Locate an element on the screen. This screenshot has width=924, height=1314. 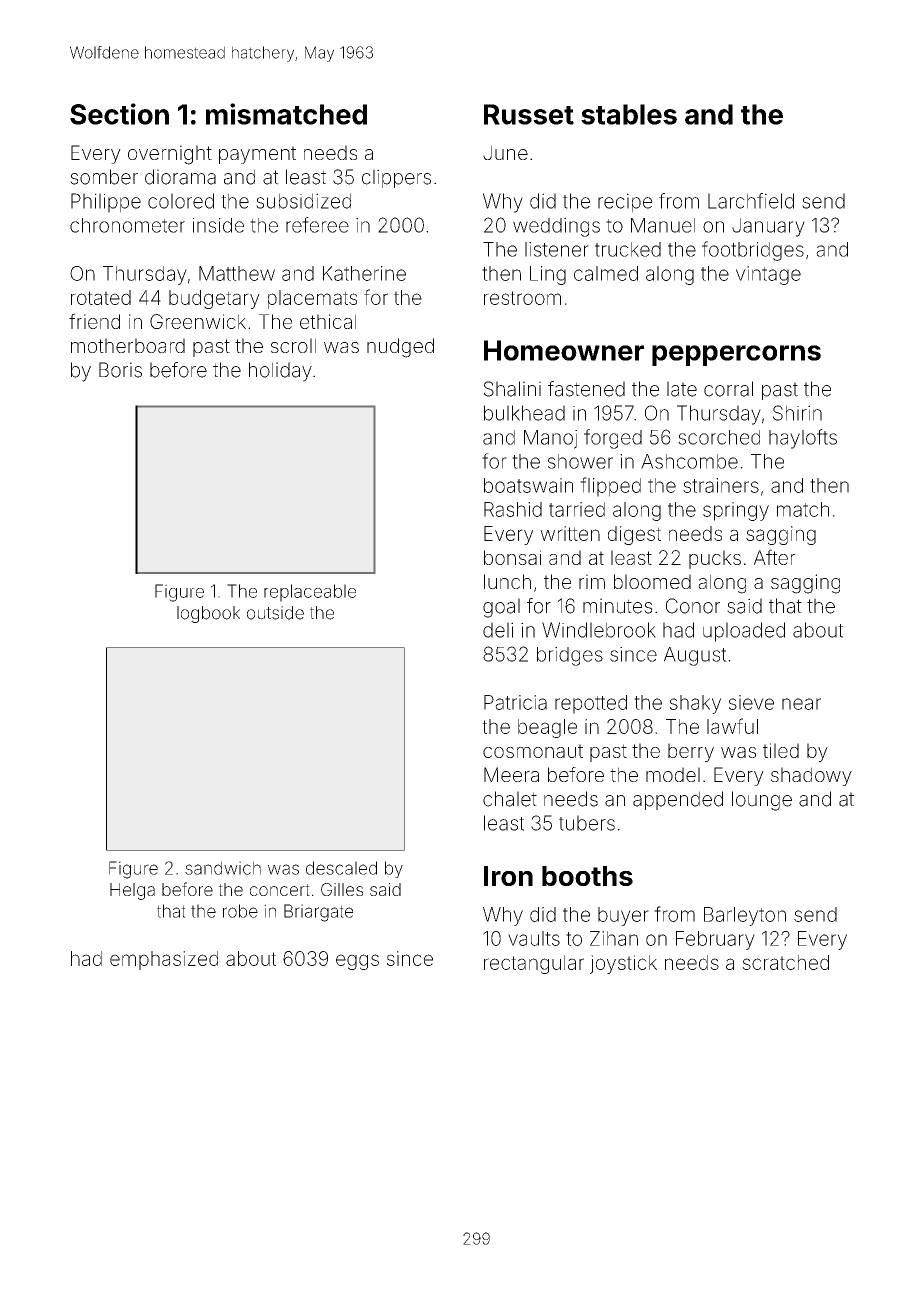
payment is located at coordinates (257, 155).
